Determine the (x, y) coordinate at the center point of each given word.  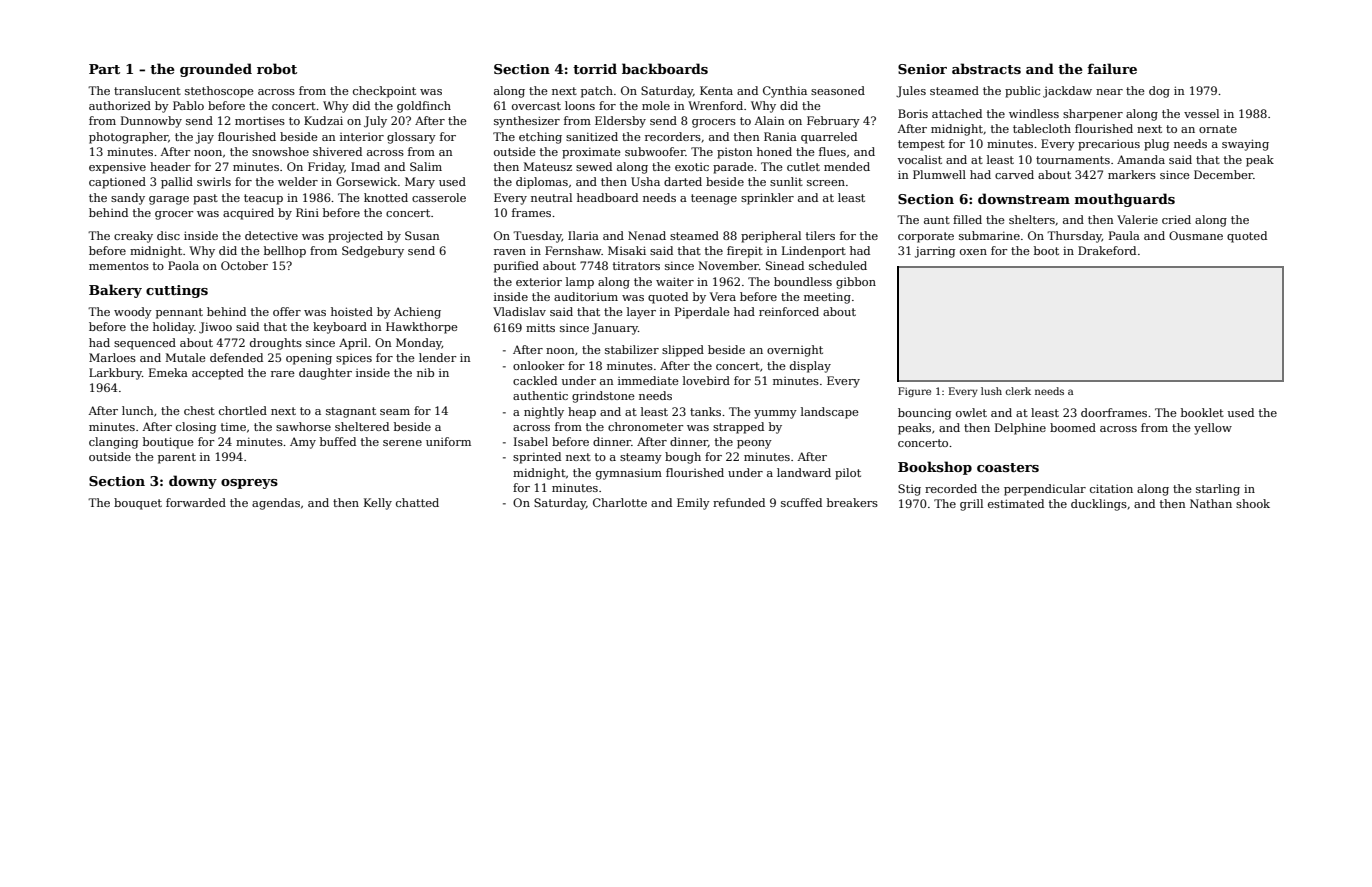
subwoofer (655, 151)
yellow (1213, 429)
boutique (168, 443)
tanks (705, 411)
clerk (1018, 391)
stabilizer (632, 349)
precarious (1109, 145)
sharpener (1093, 115)
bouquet (138, 504)
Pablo (188, 105)
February (833, 122)
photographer (128, 138)
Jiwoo (215, 328)
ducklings (1099, 505)
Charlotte (620, 502)
